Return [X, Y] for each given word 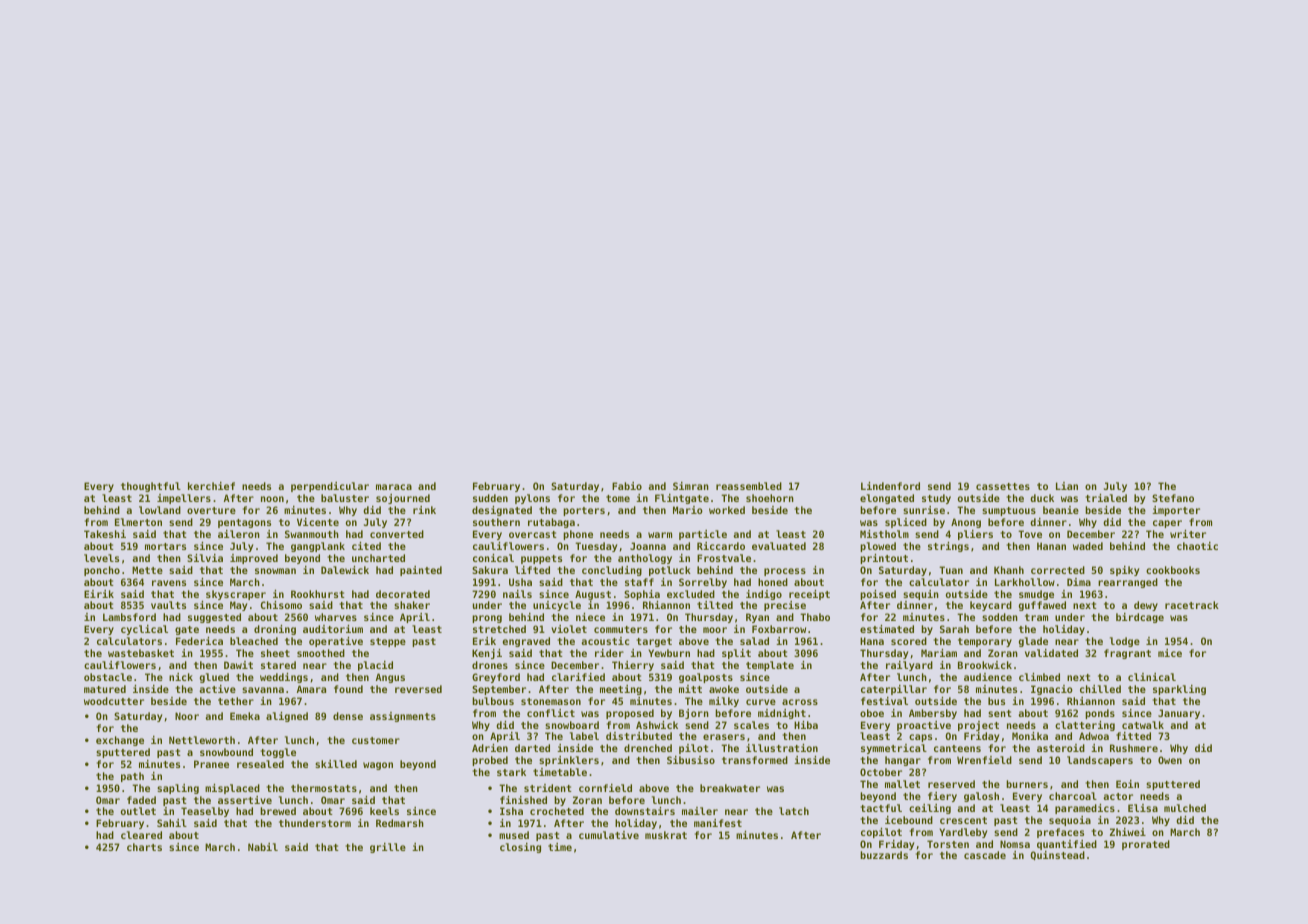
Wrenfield [984, 760]
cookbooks [1173, 570]
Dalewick [345, 570]
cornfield [605, 788]
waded [1088, 546]
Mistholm [884, 534]
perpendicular [330, 487]
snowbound [226, 752]
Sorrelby [703, 583]
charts [144, 847]
